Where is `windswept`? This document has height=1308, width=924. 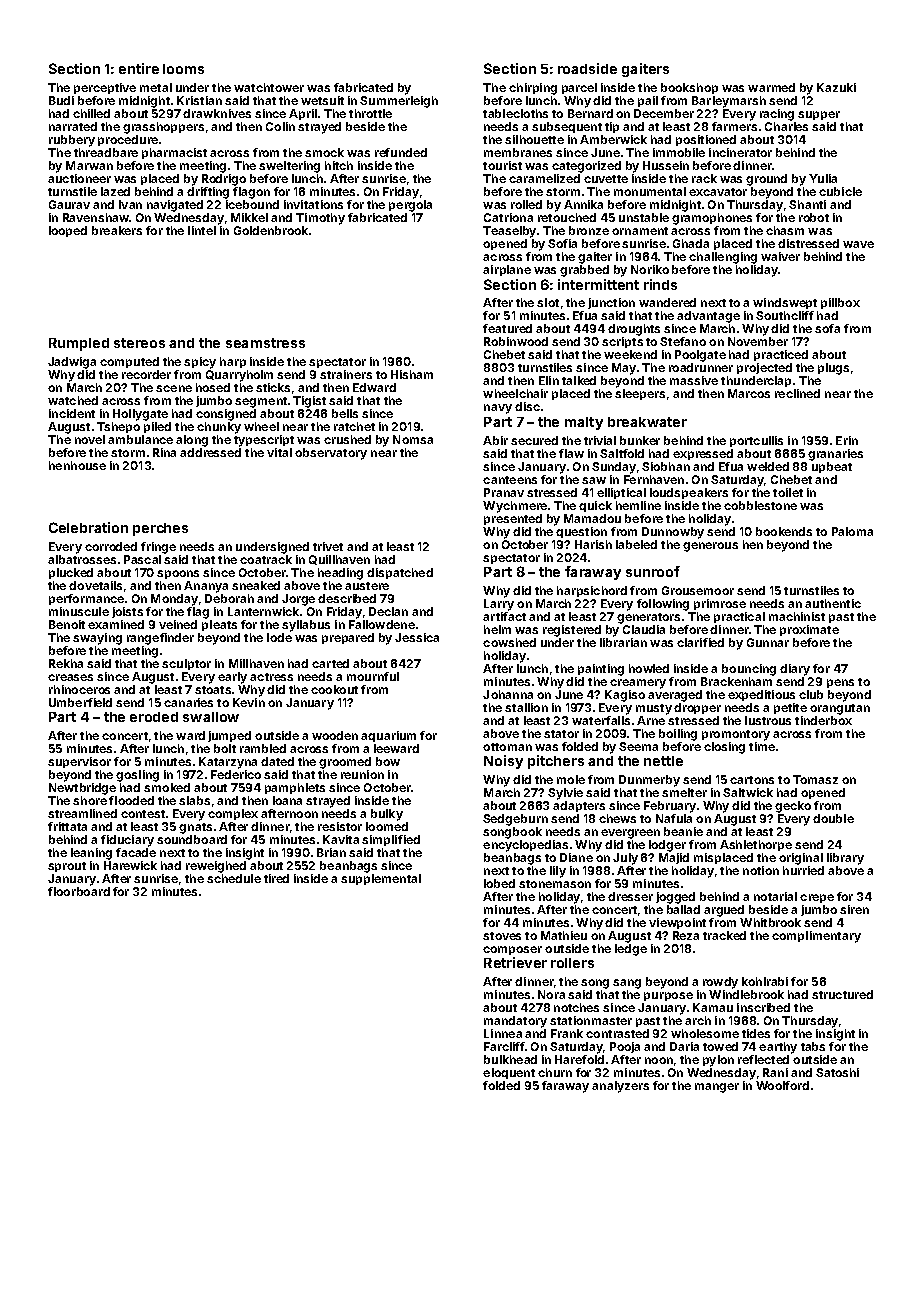
windswept is located at coordinates (785, 303).
